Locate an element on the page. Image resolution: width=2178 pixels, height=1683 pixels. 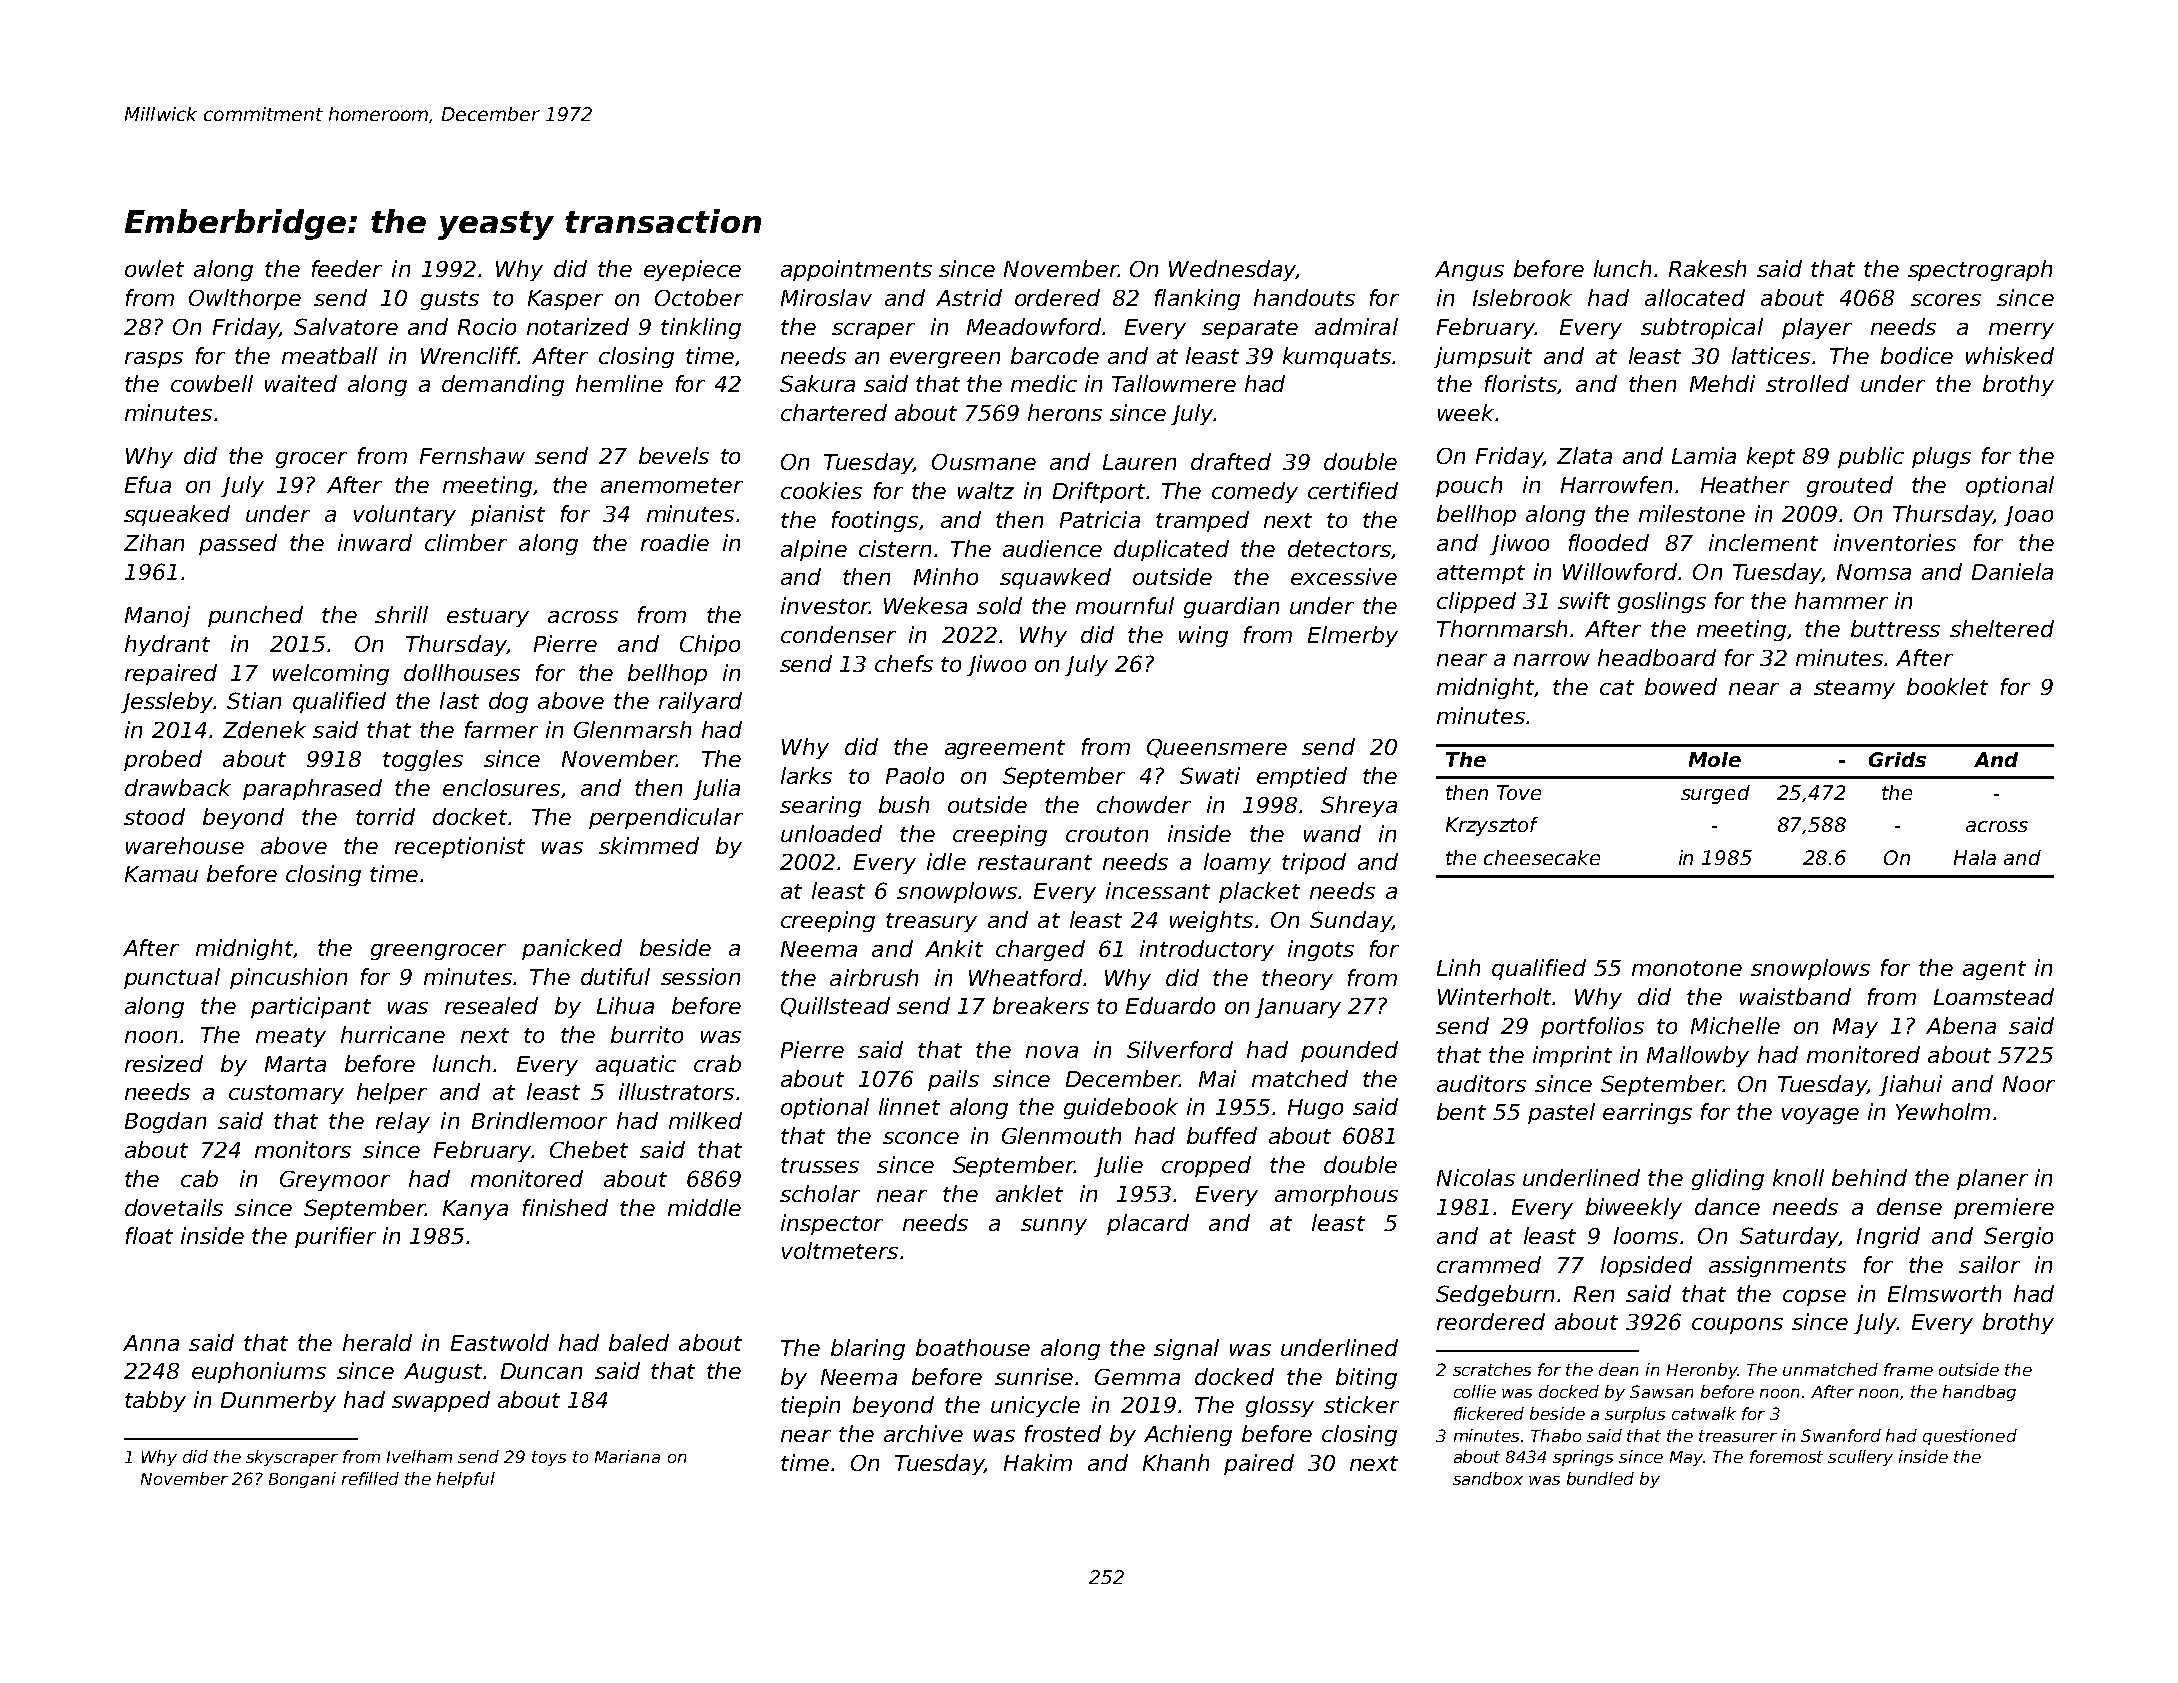
Stian is located at coordinates (254, 700).
